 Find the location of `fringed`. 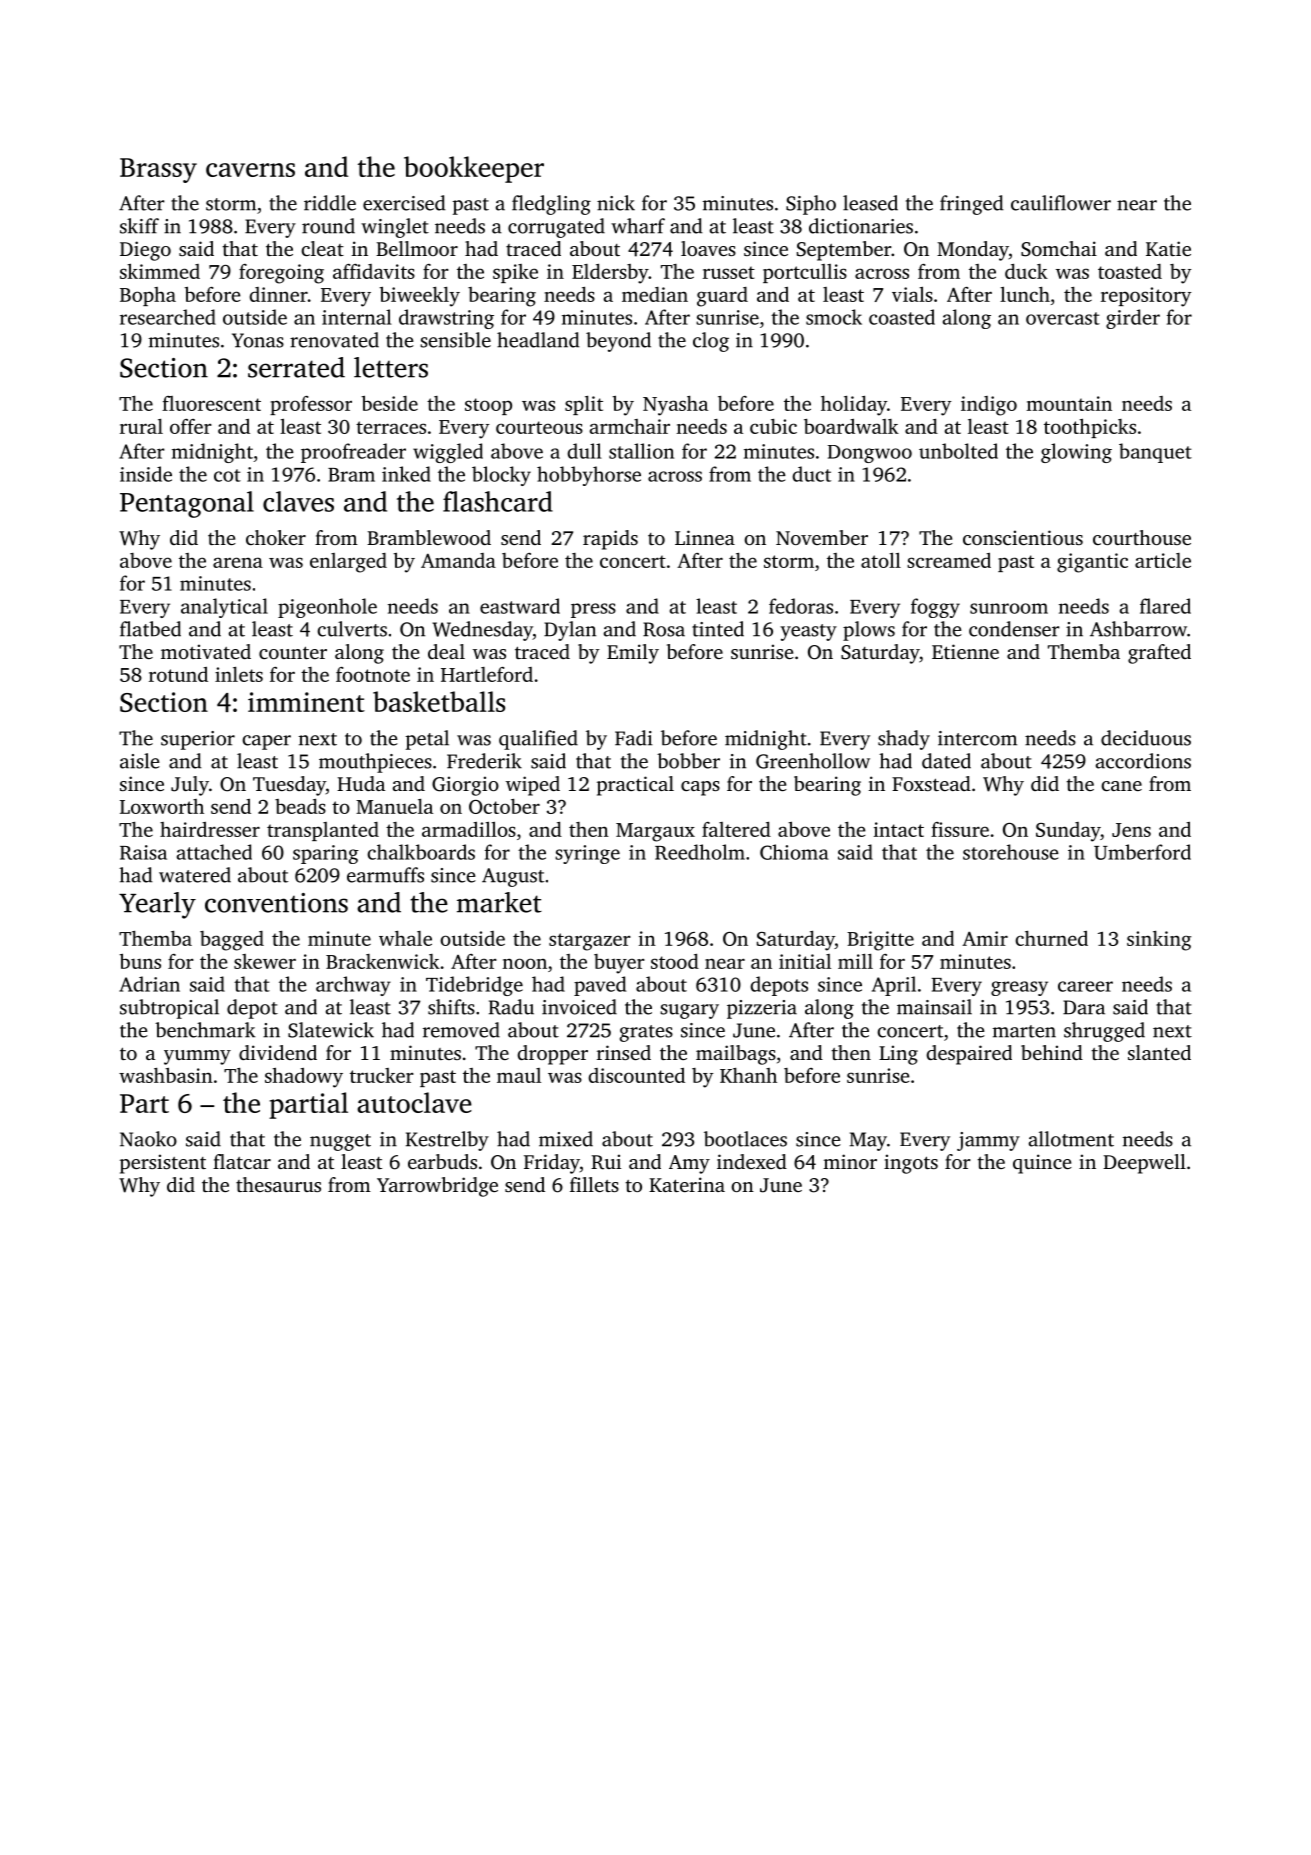

fringed is located at coordinates (972, 205).
